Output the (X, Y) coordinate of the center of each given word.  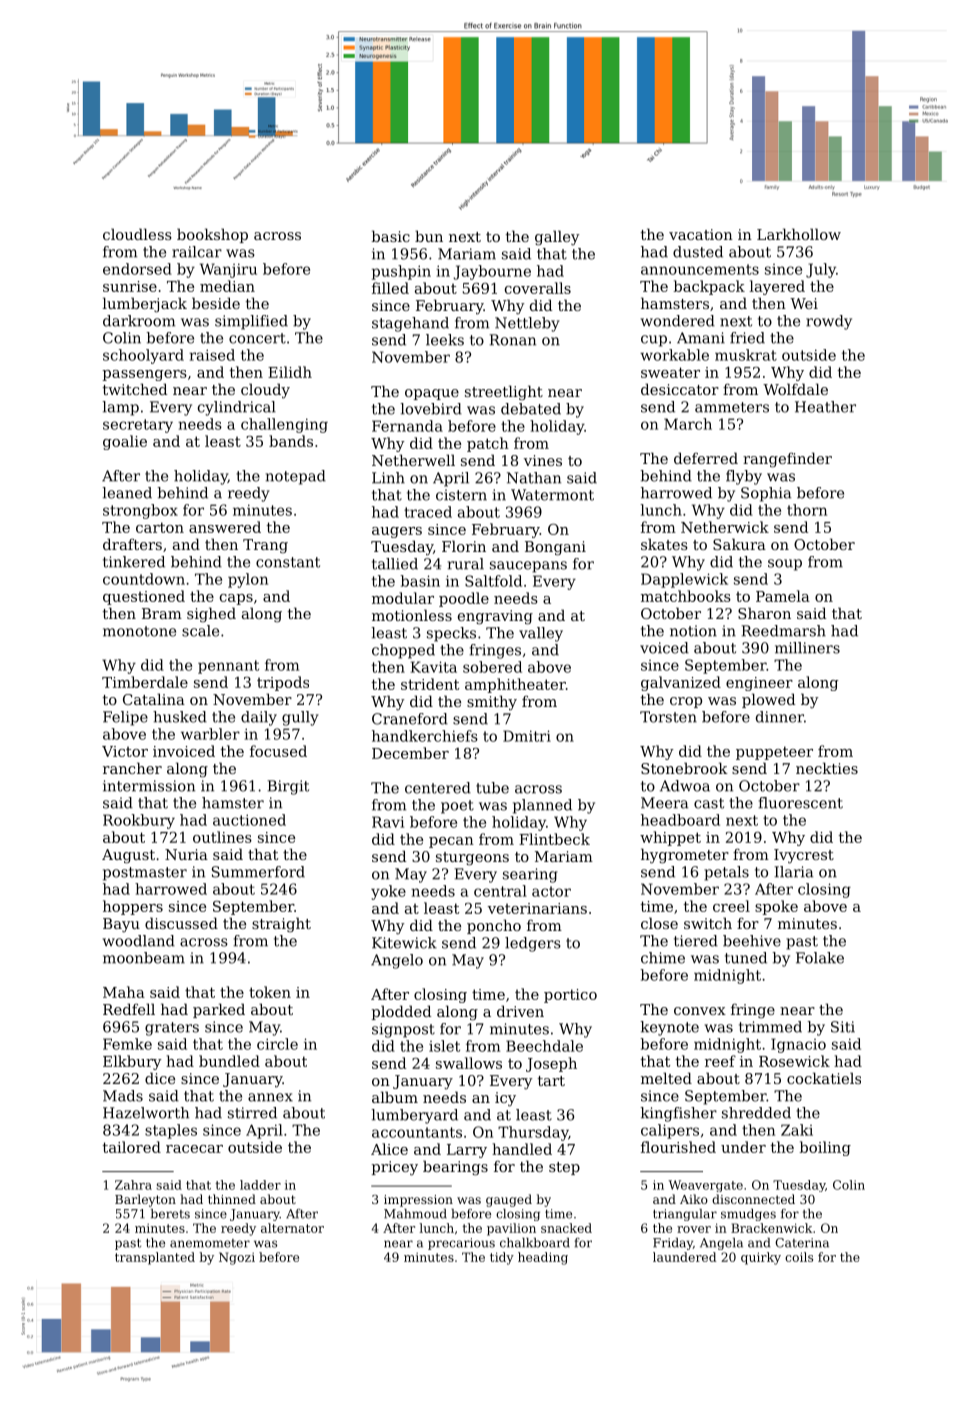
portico (570, 996)
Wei (804, 303)
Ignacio (798, 1045)
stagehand (410, 324)
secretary (138, 426)
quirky (761, 1258)
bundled (229, 1061)
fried (747, 338)
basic (390, 236)
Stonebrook (684, 768)
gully (300, 718)
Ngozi (237, 1258)
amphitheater (515, 685)
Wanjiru (228, 270)
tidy (502, 1258)
